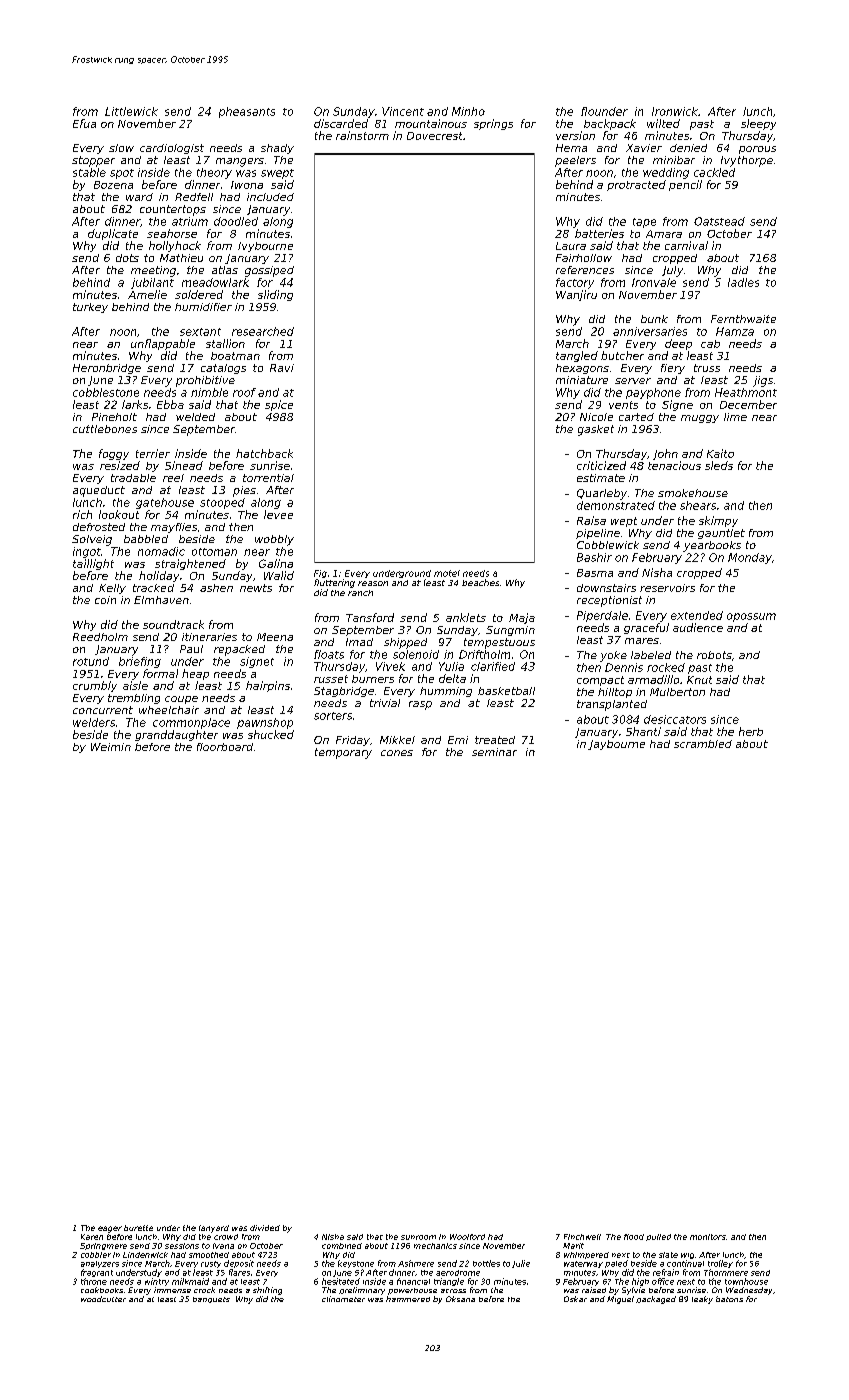 This screenshot has width=849, height=1400. Describe the element at coordinates (209, 637) in the screenshot. I see `itineraries` at that location.
